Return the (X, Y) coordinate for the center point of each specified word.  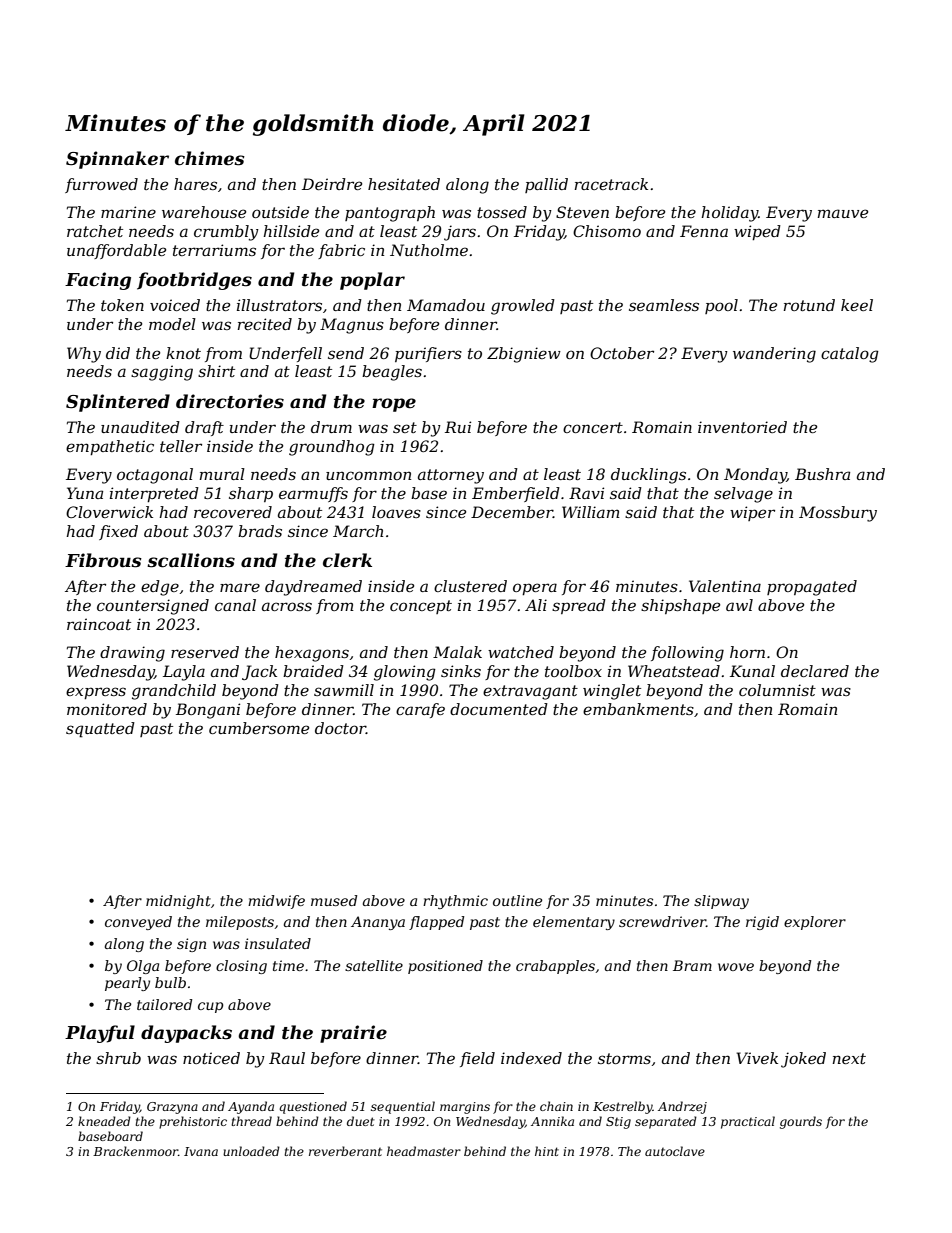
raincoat (99, 624)
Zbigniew (524, 355)
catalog (850, 355)
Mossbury (838, 514)
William (591, 512)
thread (251, 1121)
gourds (801, 1122)
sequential (403, 1107)
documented (499, 709)
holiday (729, 214)
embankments (638, 709)
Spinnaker (117, 160)
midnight (178, 902)
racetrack (611, 184)
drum (331, 427)
